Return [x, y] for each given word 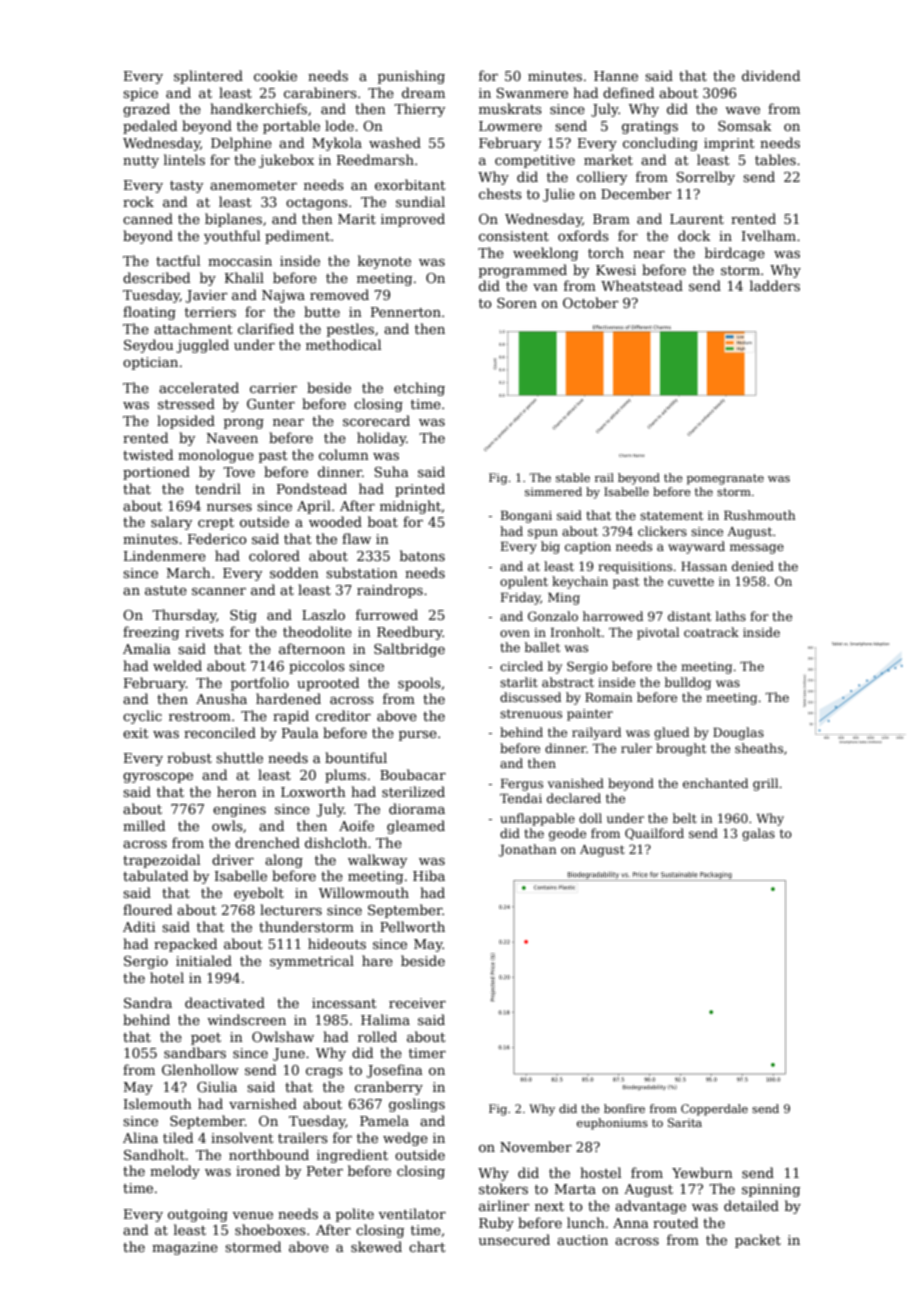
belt [685, 818]
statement [671, 515]
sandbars [195, 1052]
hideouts [337, 943]
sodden [294, 572]
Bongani [526, 517]
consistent [514, 236]
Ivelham [769, 235]
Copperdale [714, 1110]
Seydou [148, 346]
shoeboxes [270, 1229]
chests [500, 193]
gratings [650, 127]
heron [237, 791]
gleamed [416, 827]
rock [138, 201]
